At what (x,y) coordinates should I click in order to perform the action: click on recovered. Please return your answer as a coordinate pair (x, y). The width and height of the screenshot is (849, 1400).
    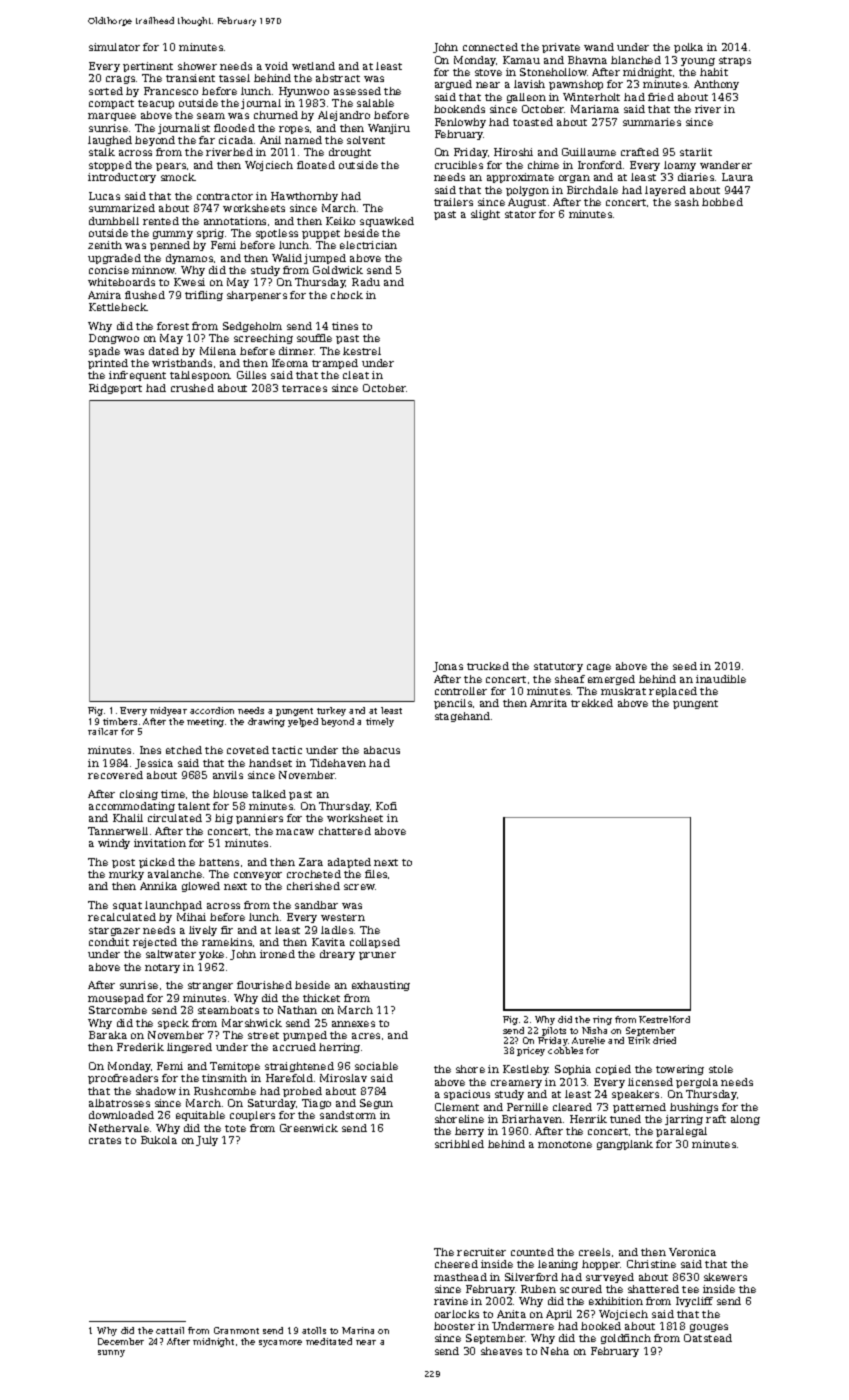
    Looking at the image, I should click on (115, 775).
